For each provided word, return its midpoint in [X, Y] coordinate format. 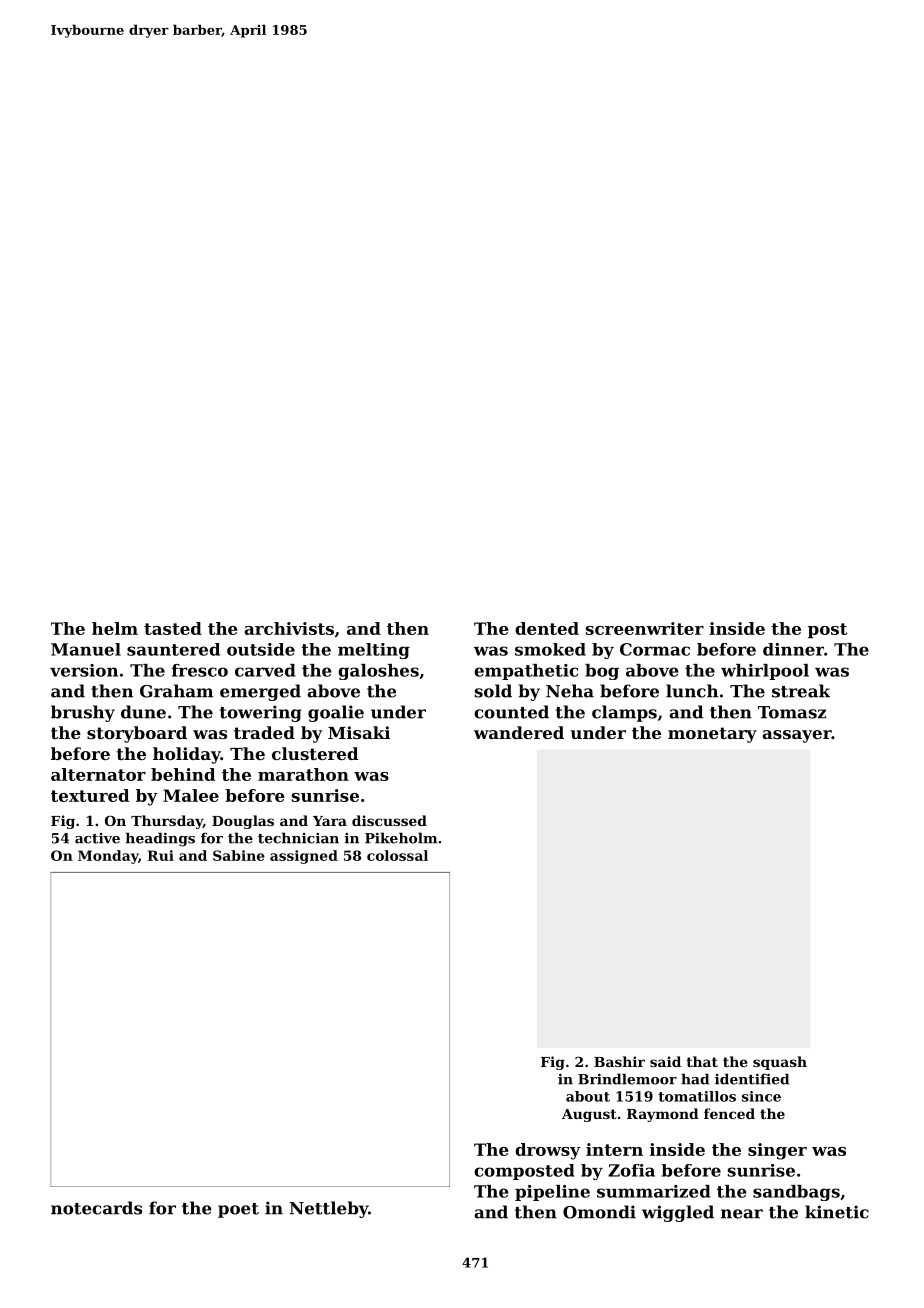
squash [780, 1063]
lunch [692, 691]
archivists [289, 628]
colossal [397, 855]
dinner [793, 649]
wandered [519, 732]
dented [547, 628]
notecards [96, 1208]
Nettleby [329, 1209]
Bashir [619, 1061]
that [702, 1061]
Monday [108, 857]
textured [90, 795]
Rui [160, 855]
